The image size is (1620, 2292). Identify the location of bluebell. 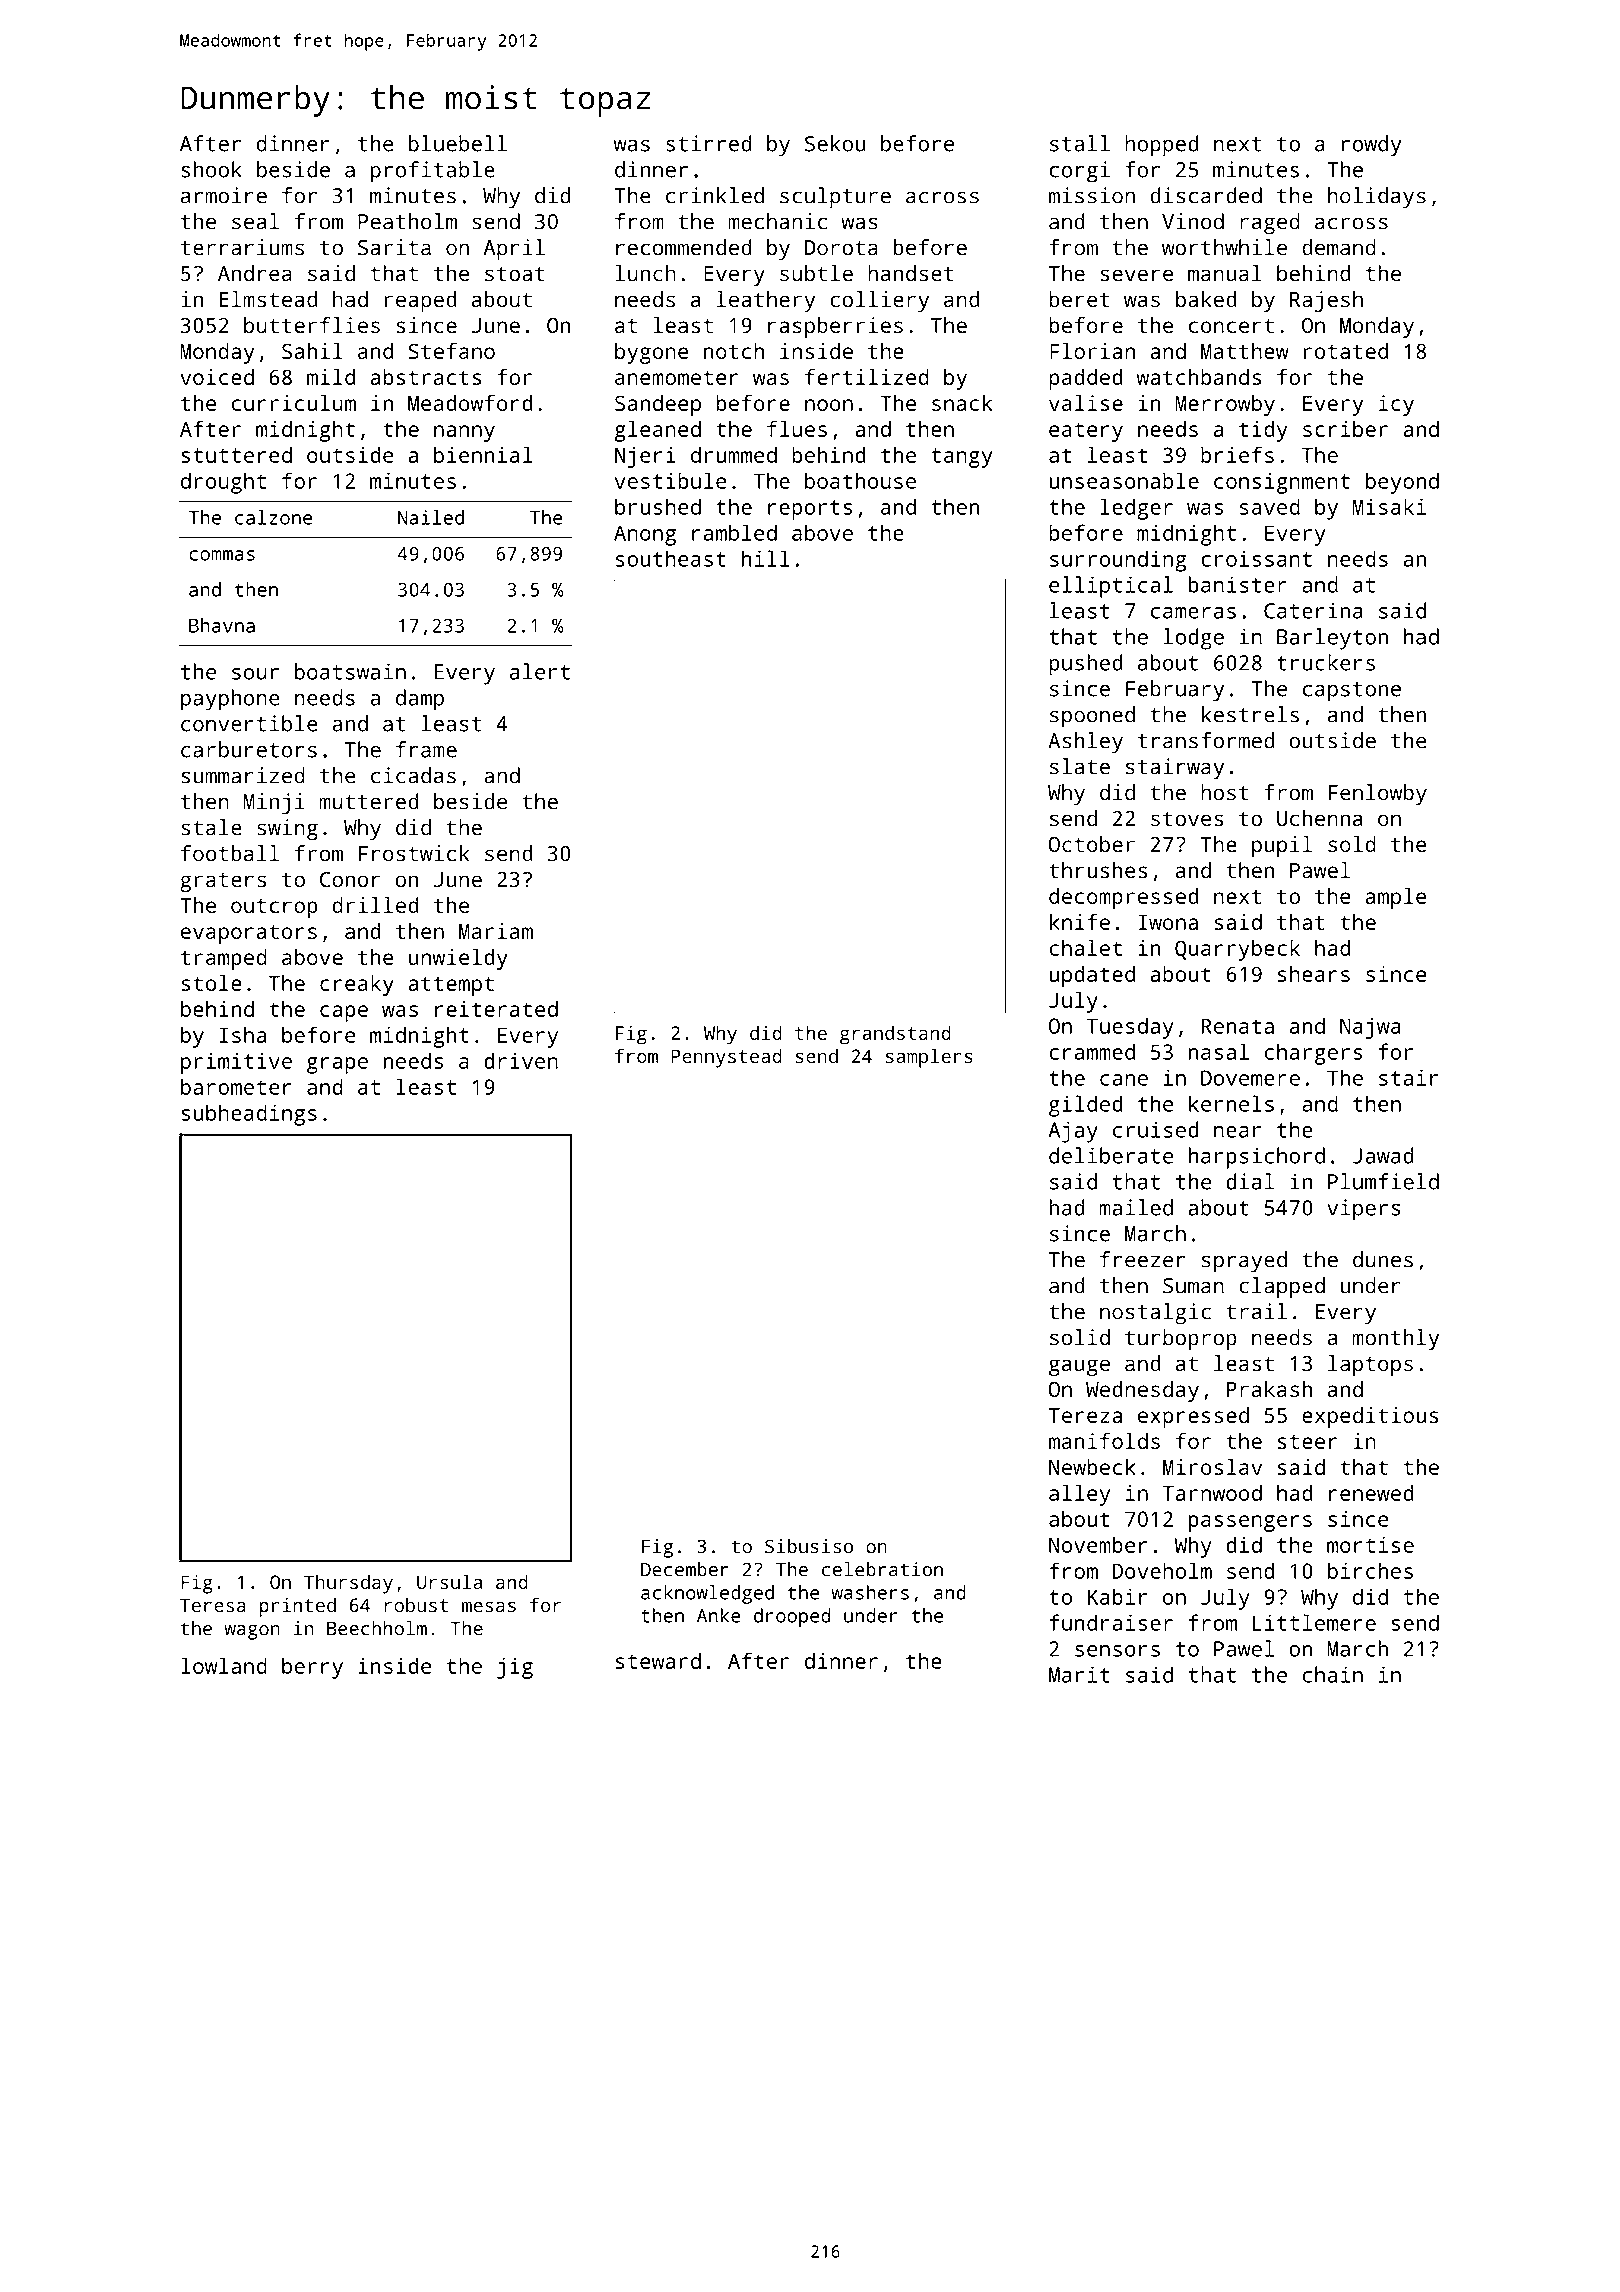
(458, 143).
